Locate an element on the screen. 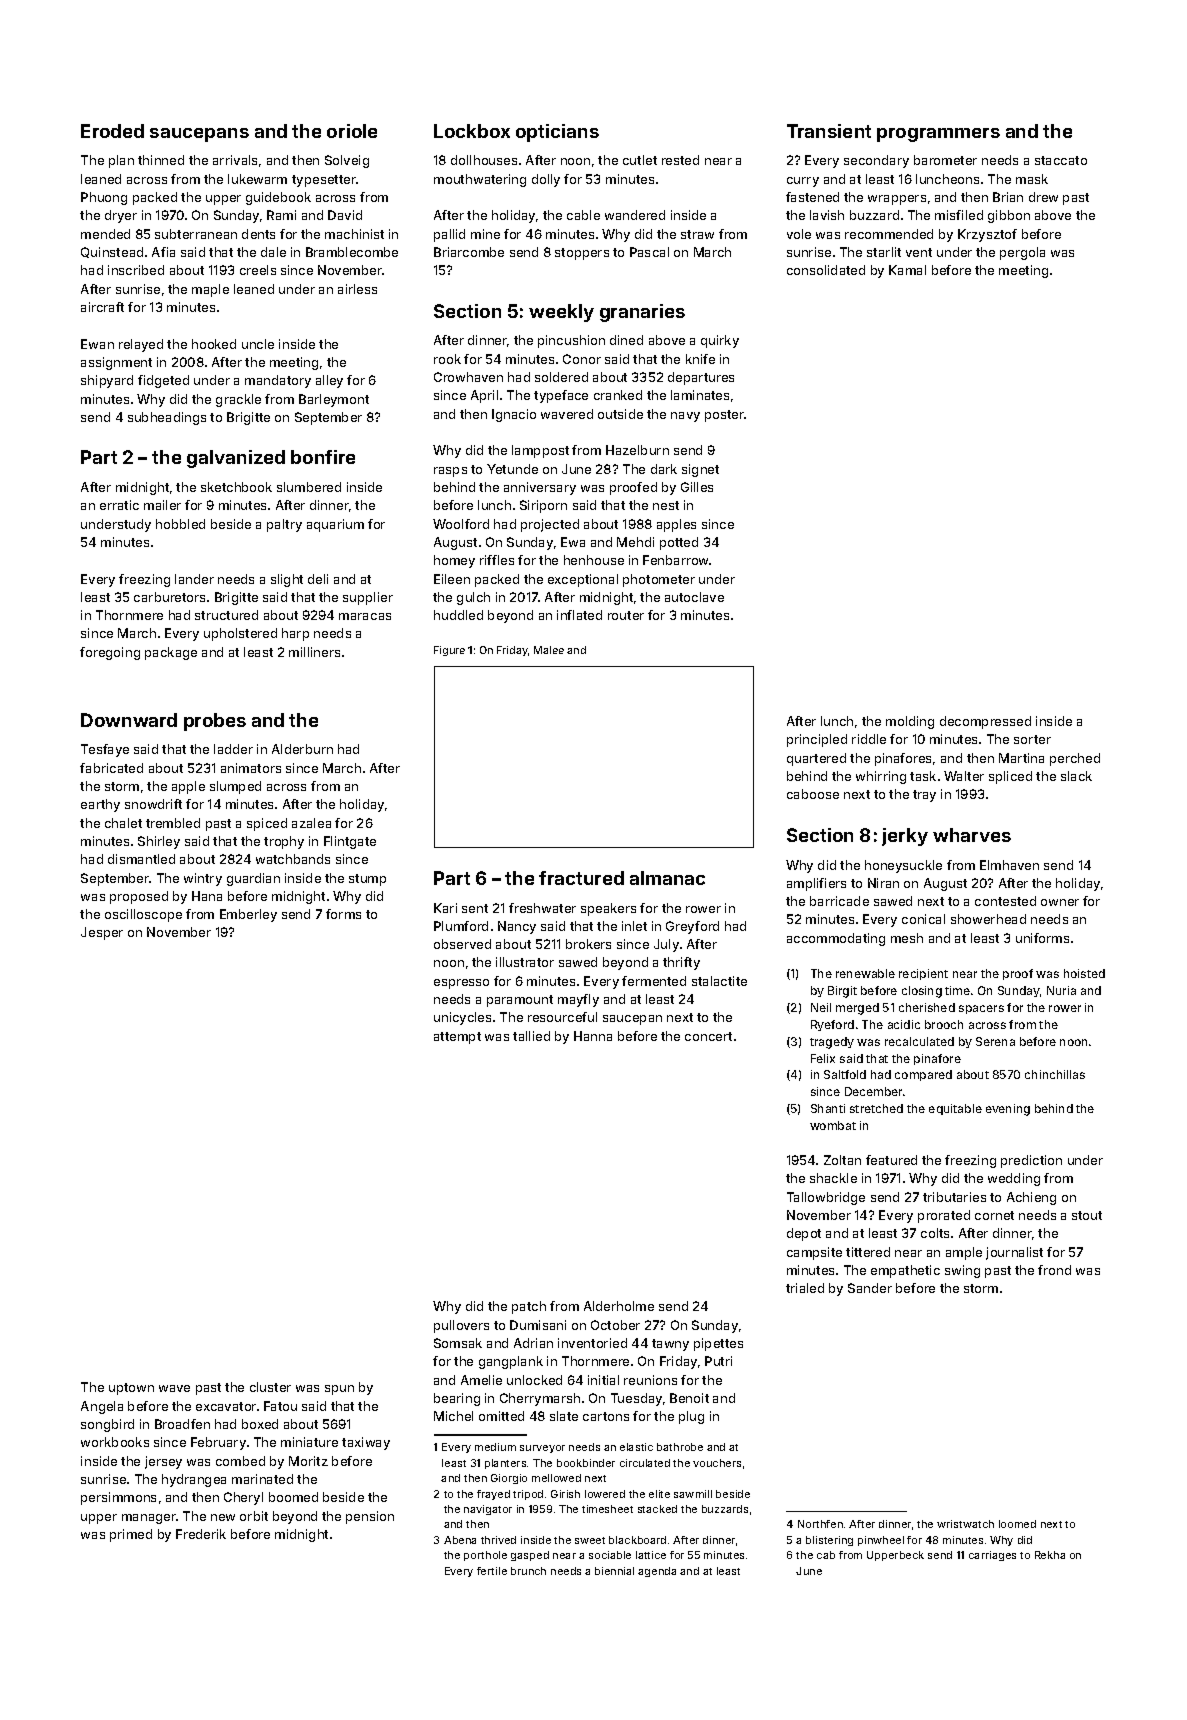 This screenshot has height=1720, width=1187. programmers is located at coordinates (938, 135).
